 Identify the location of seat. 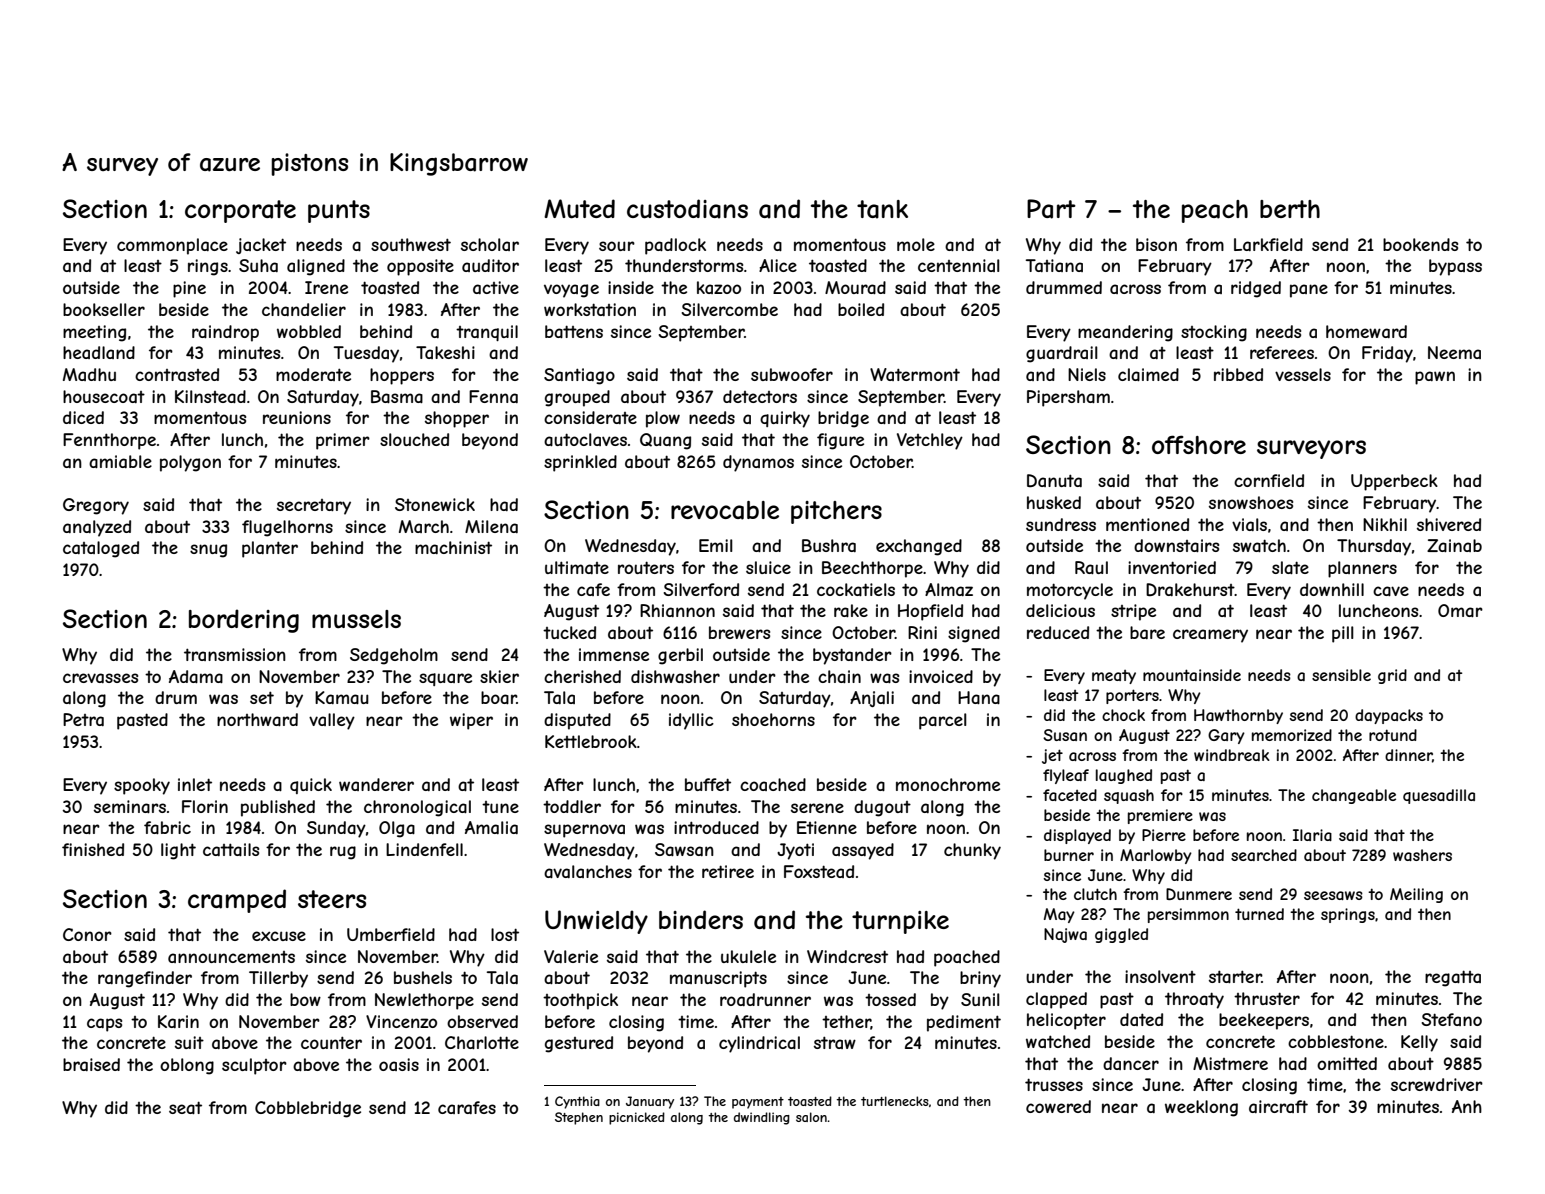
(185, 1107).
